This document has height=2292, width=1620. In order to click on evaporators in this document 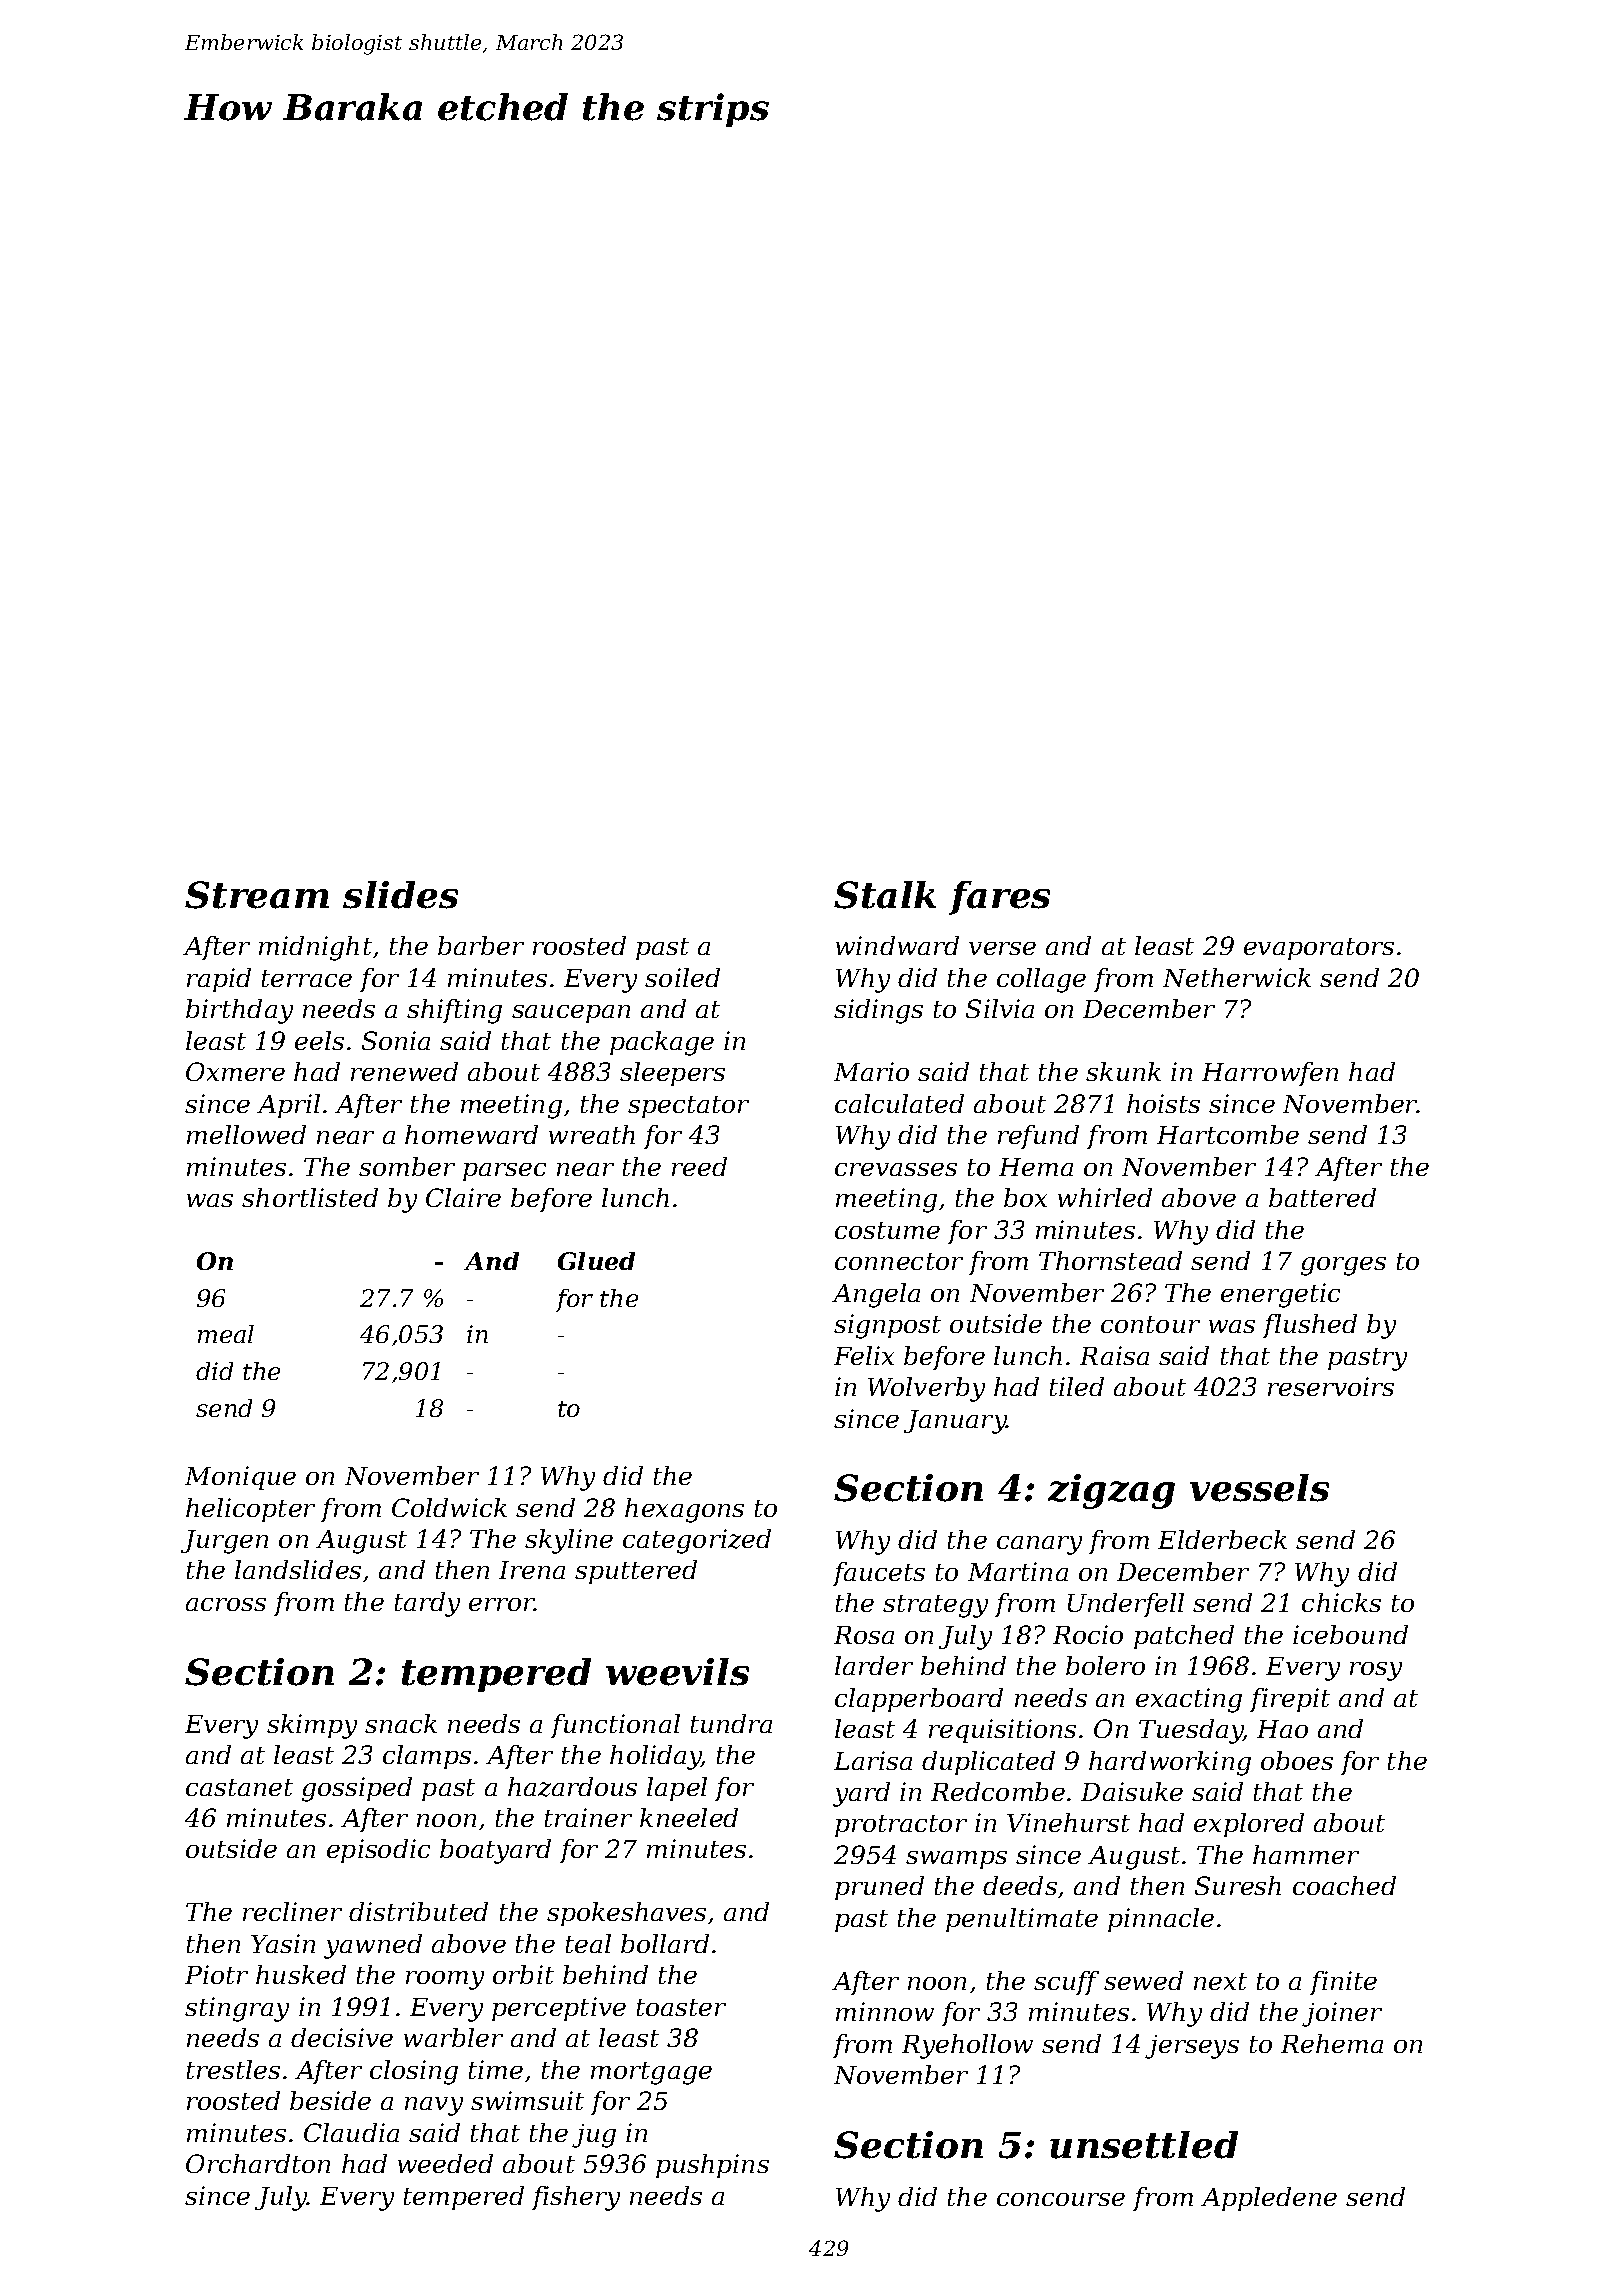, I will do `click(1319, 949)`.
